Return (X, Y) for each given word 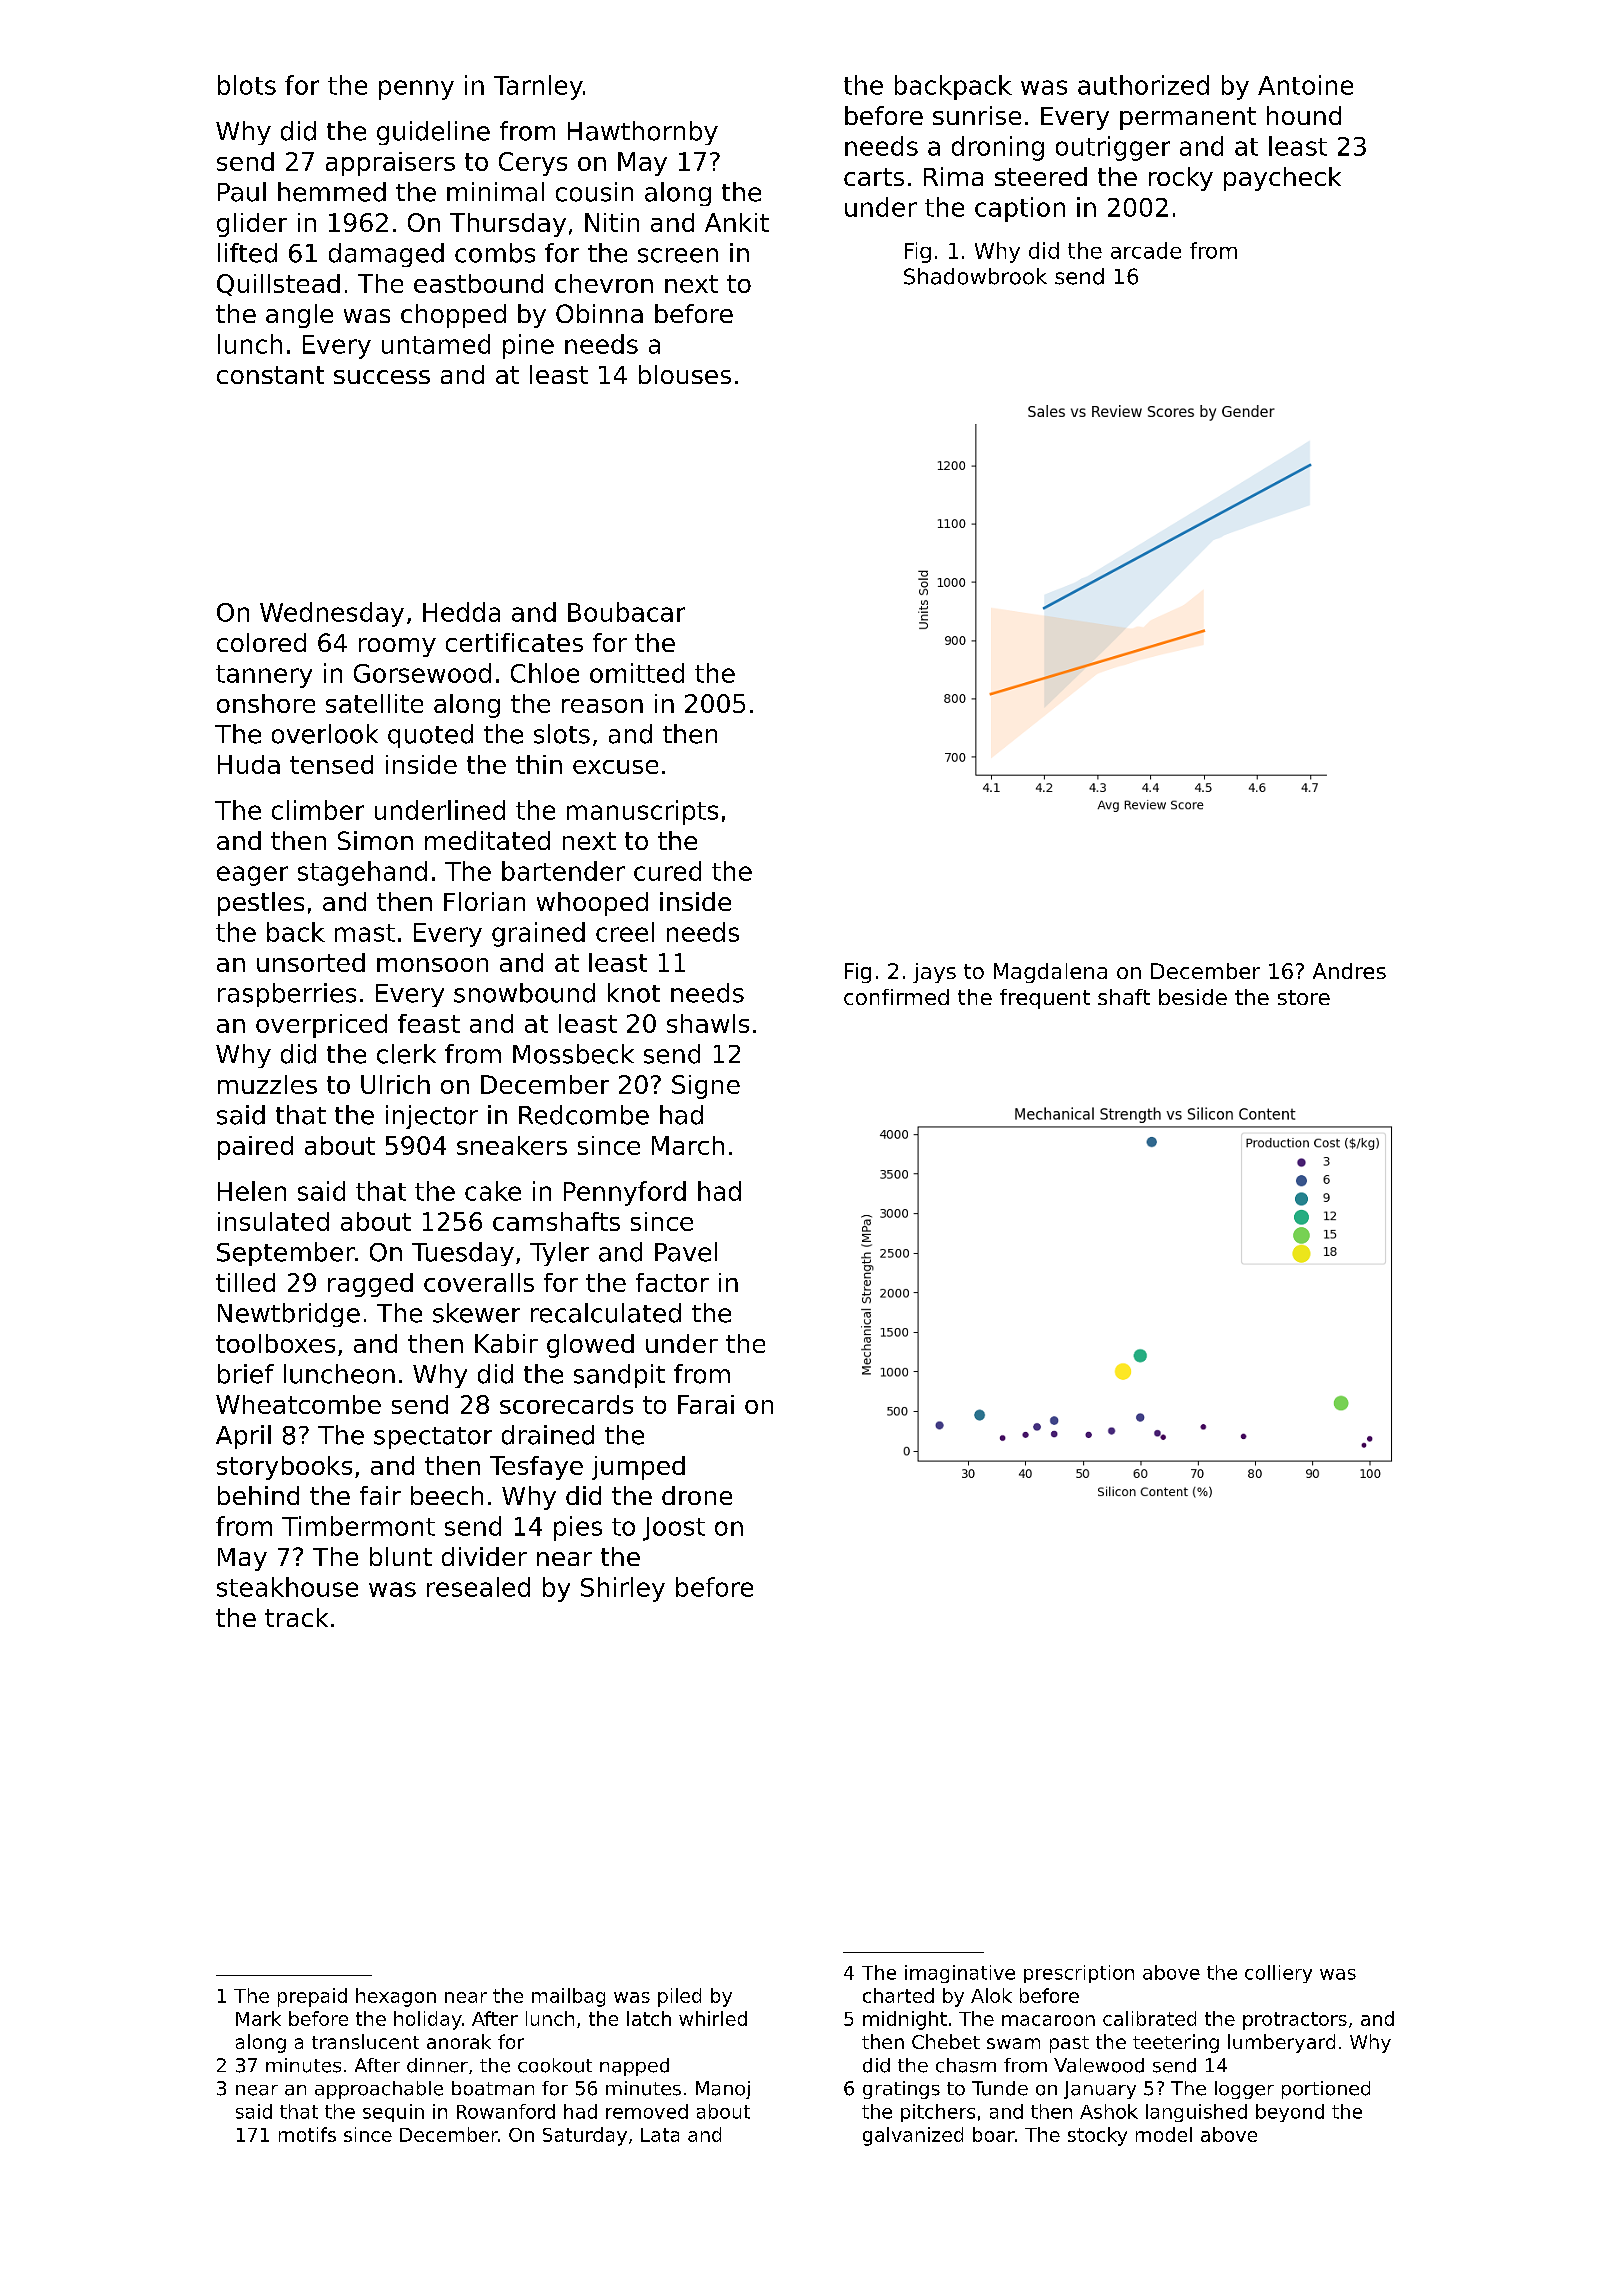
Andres (1349, 971)
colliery (1278, 1974)
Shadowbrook (975, 276)
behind (258, 1495)
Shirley (623, 1589)
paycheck (1282, 179)
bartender (563, 871)
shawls (708, 1023)
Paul (242, 192)
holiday (428, 2020)
